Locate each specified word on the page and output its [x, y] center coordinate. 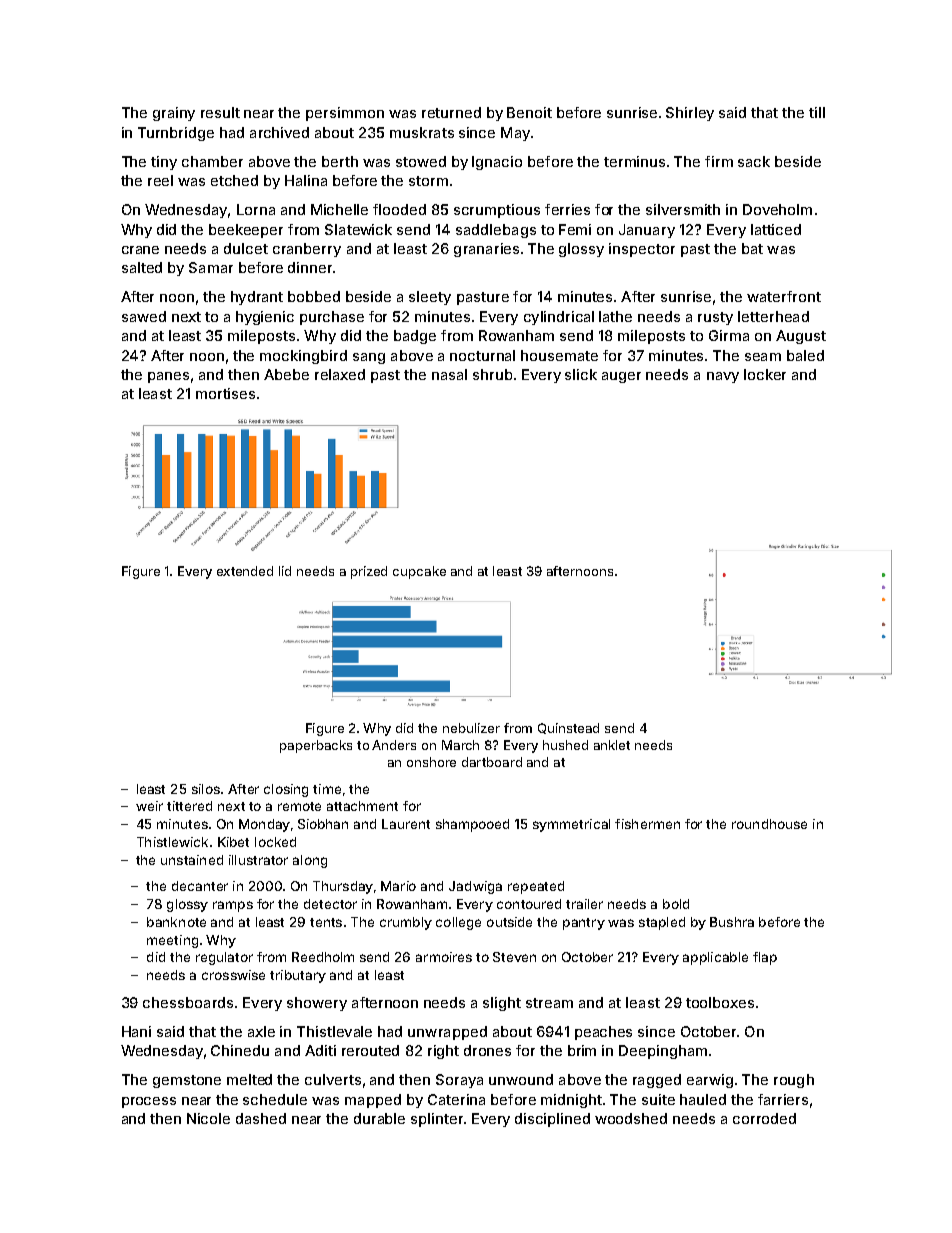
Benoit [529, 112]
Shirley [690, 114]
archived [279, 132]
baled [805, 355]
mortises [225, 393]
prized [369, 572]
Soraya [459, 1081]
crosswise [233, 975]
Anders [394, 745]
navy [723, 377]
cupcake [419, 572]
